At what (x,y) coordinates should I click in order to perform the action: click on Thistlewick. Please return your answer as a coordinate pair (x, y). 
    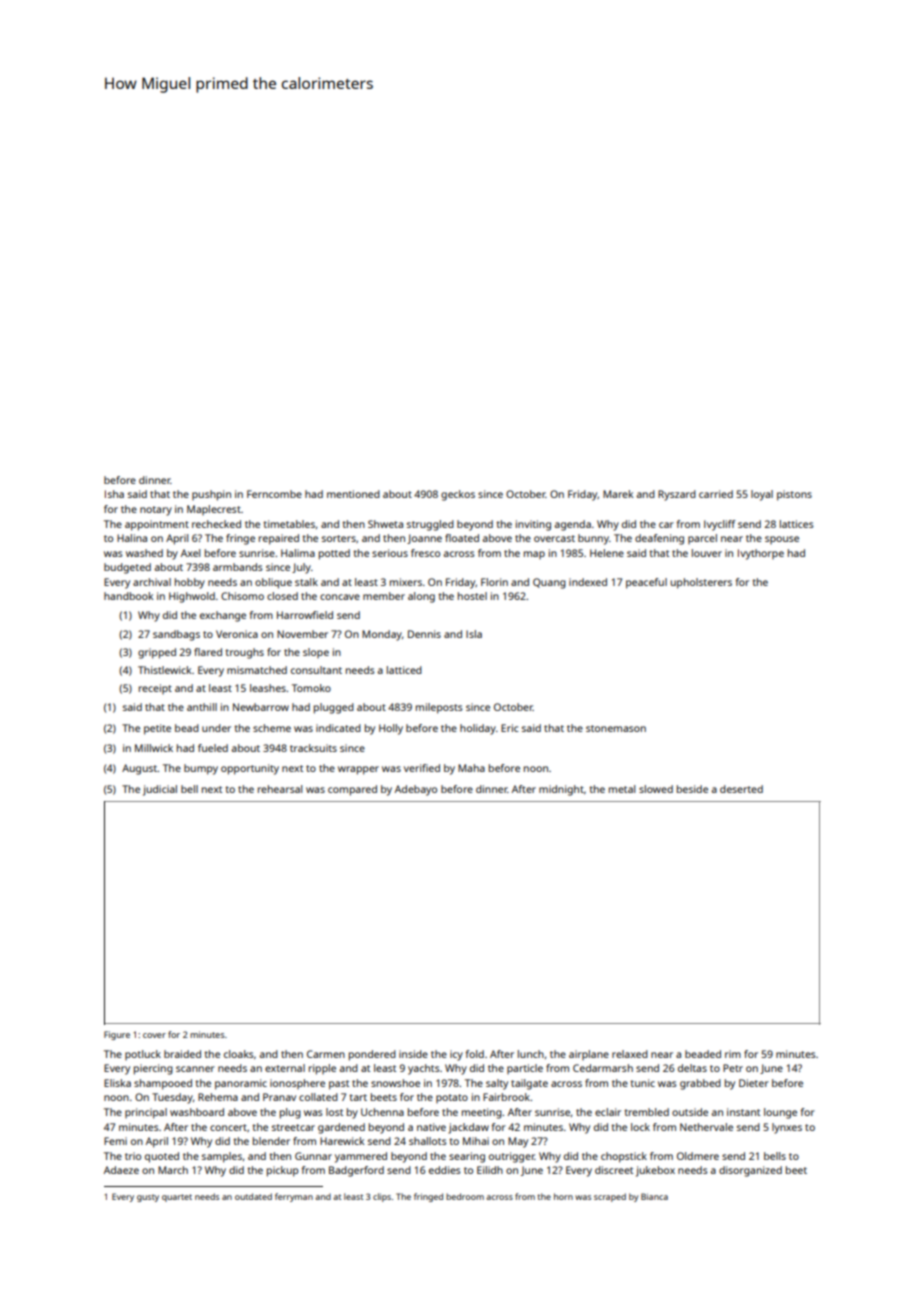
    Looking at the image, I should click on (165, 670).
